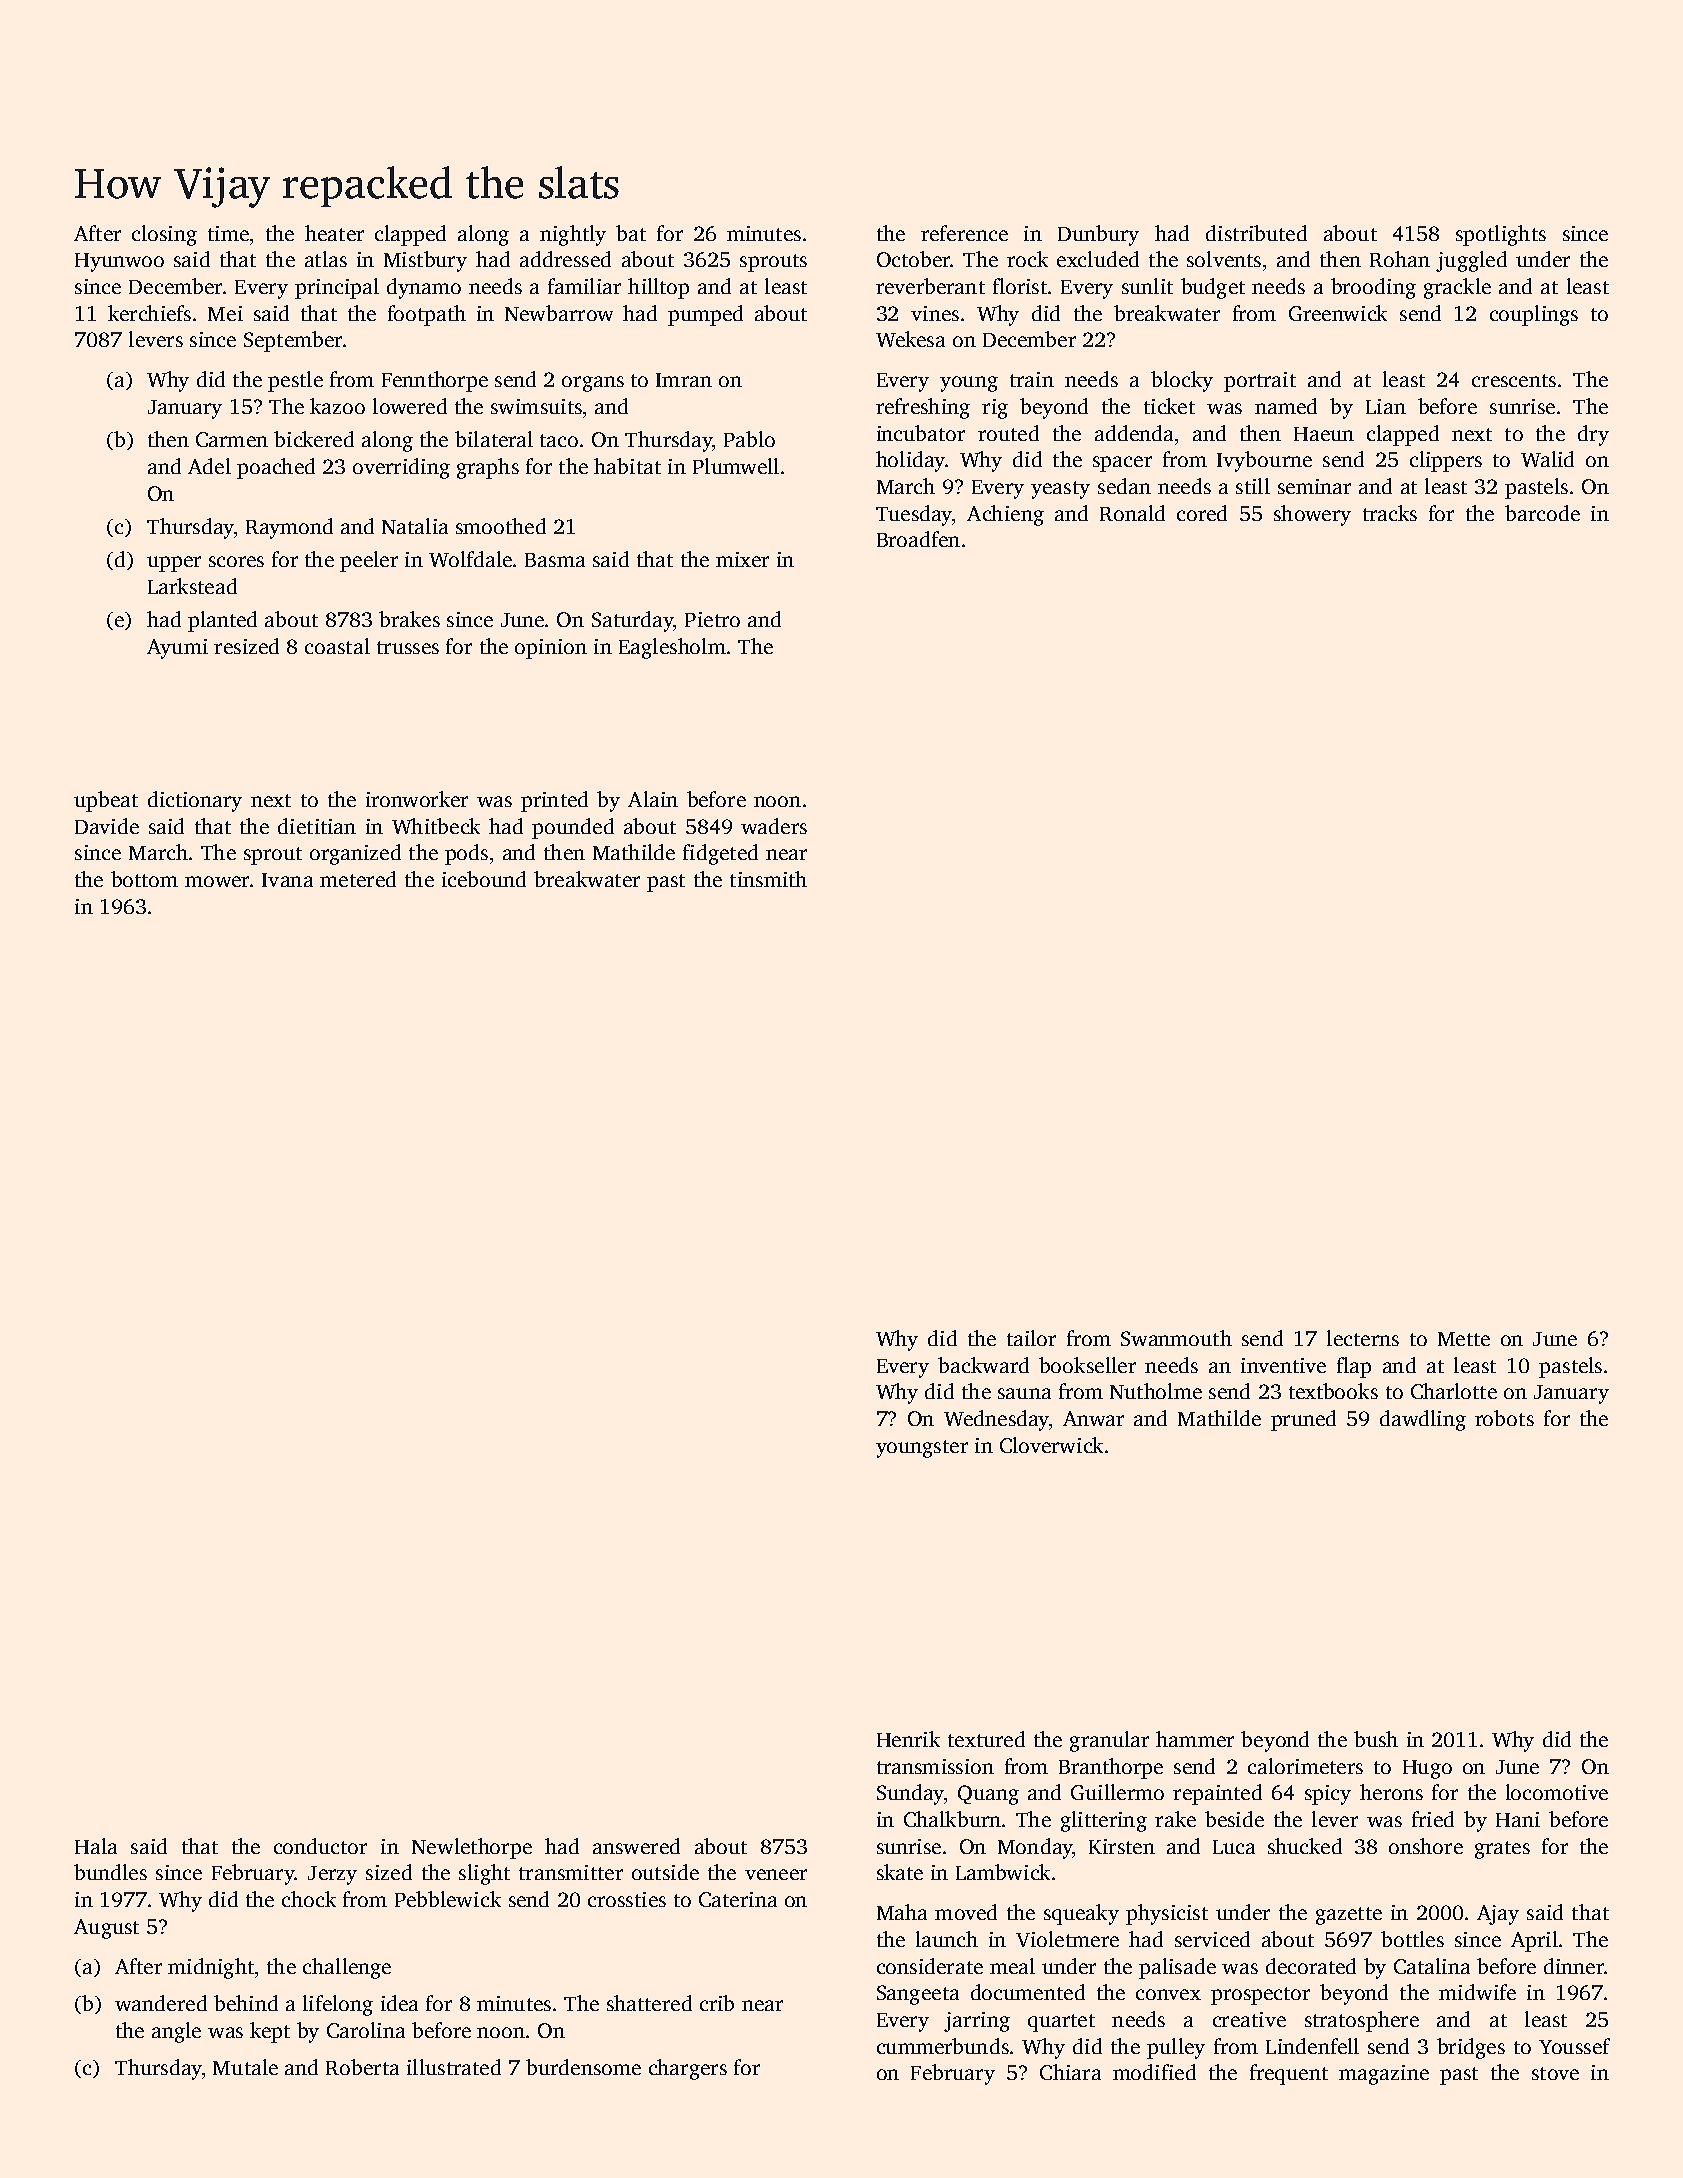  I want to click on backward, so click(983, 1365).
